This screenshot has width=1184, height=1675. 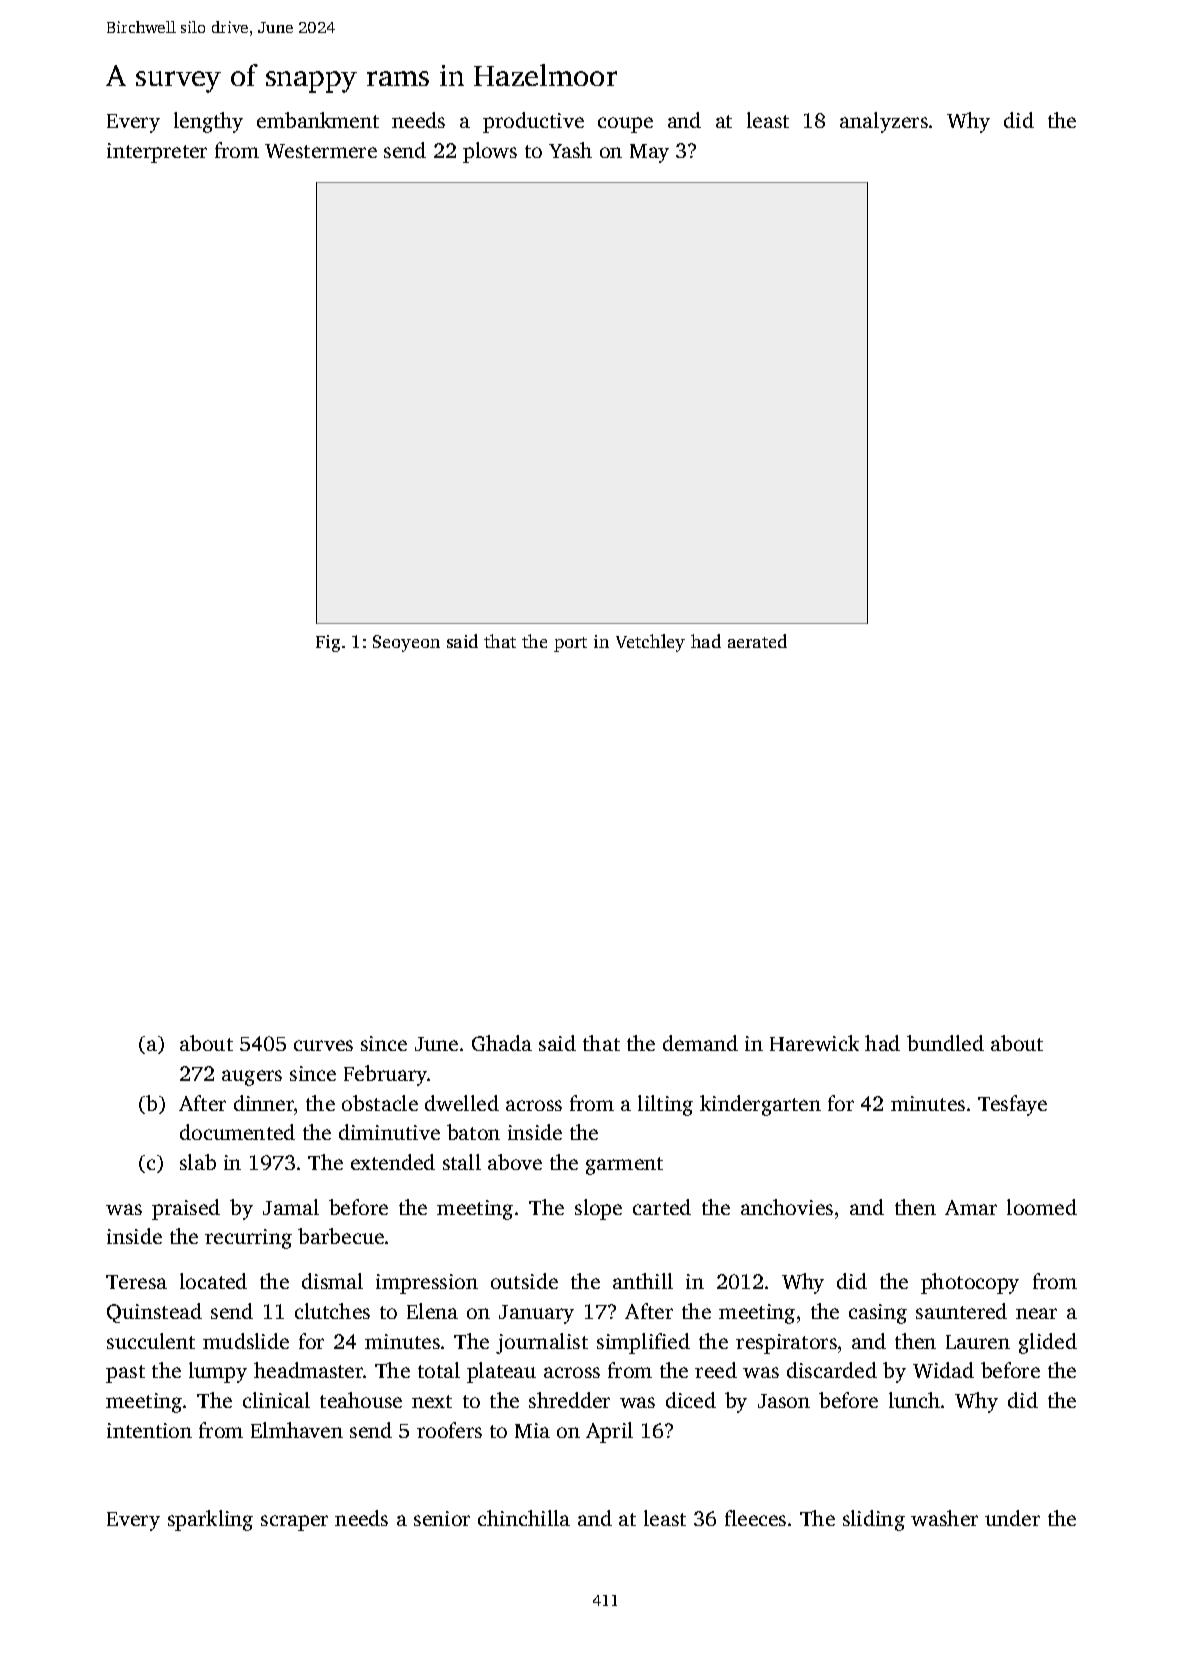 What do you see at coordinates (157, 153) in the screenshot?
I see `interpreter` at bounding box center [157, 153].
